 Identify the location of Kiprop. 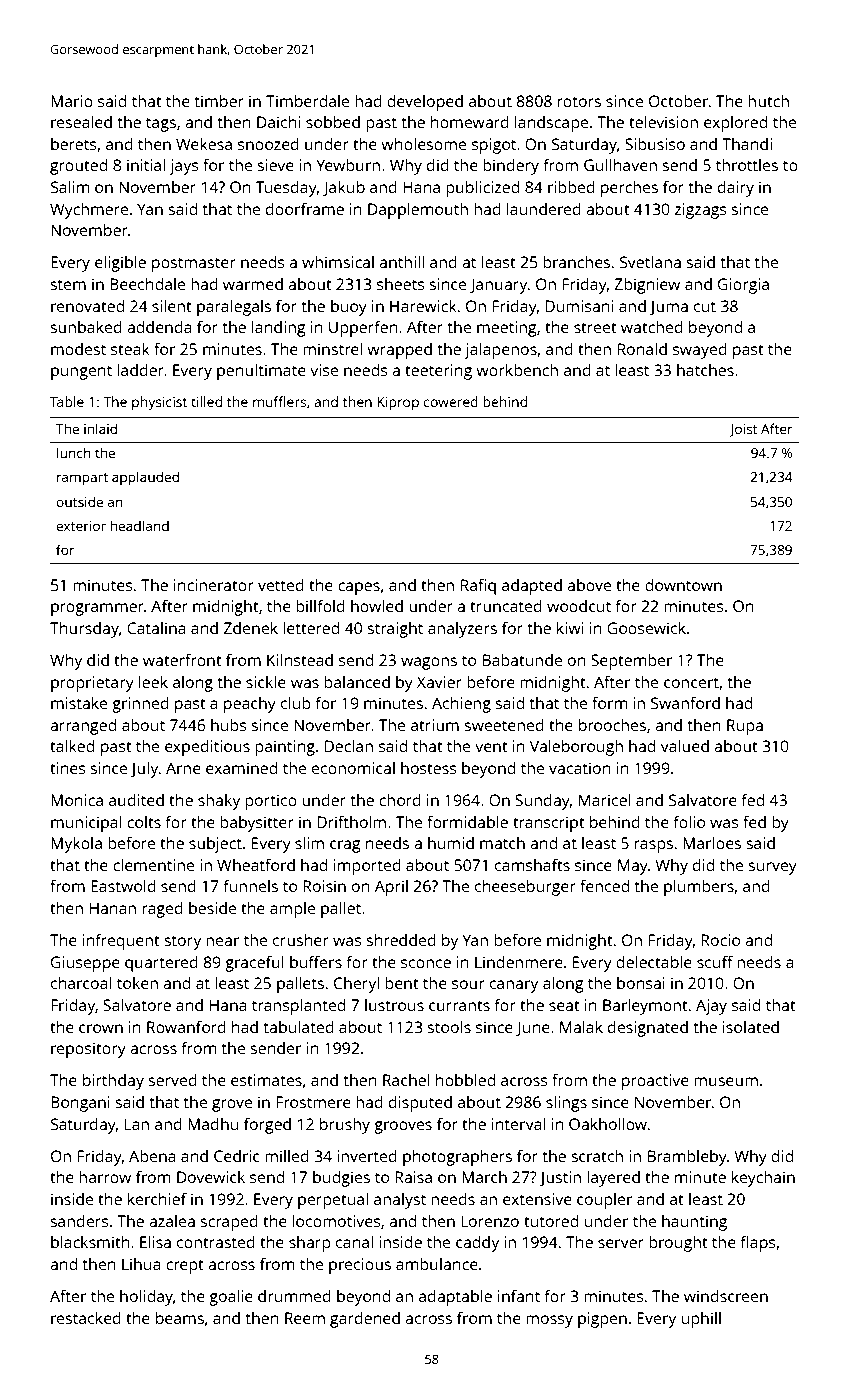
(398, 403).
